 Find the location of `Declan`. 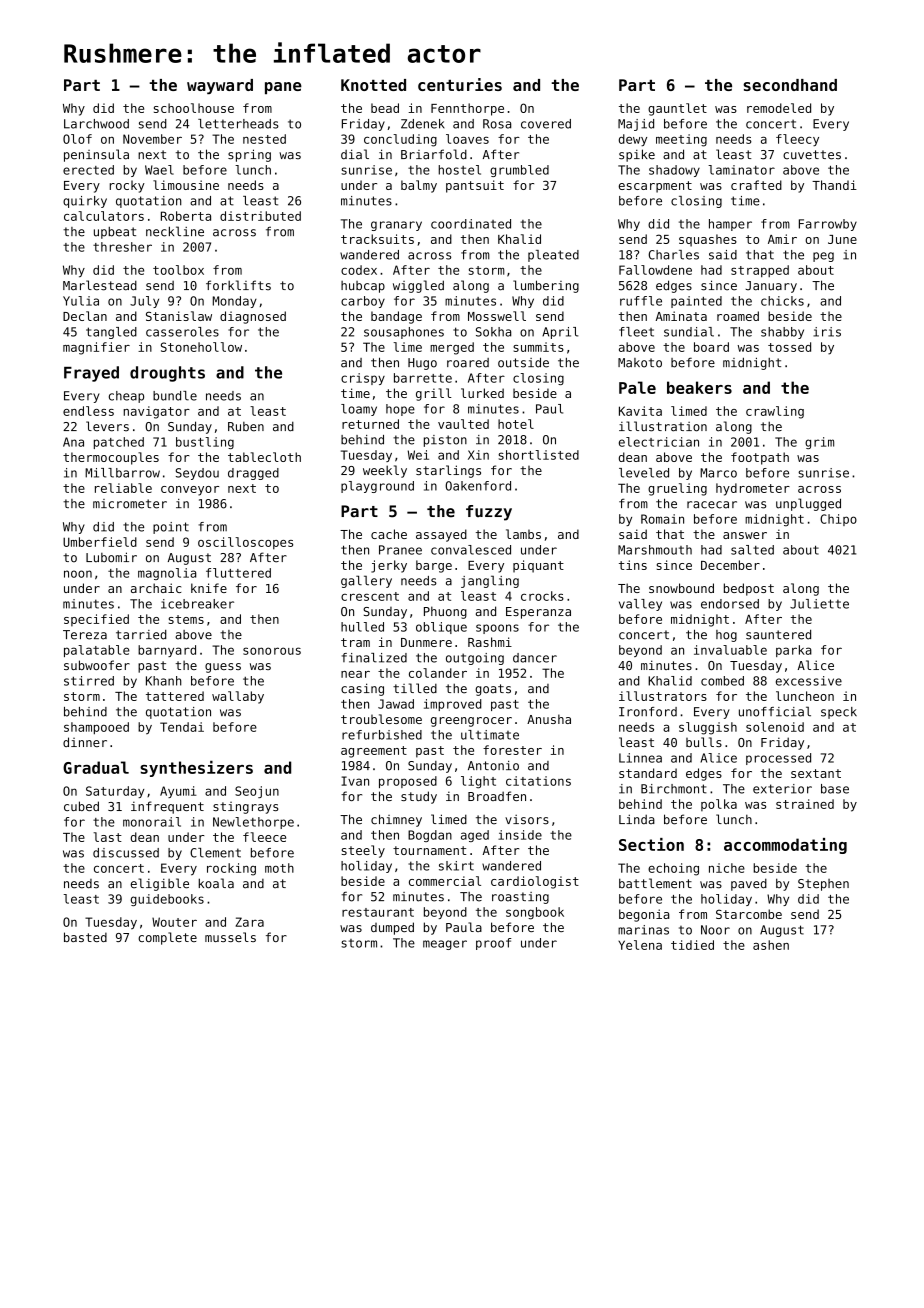

Declan is located at coordinates (85, 316).
